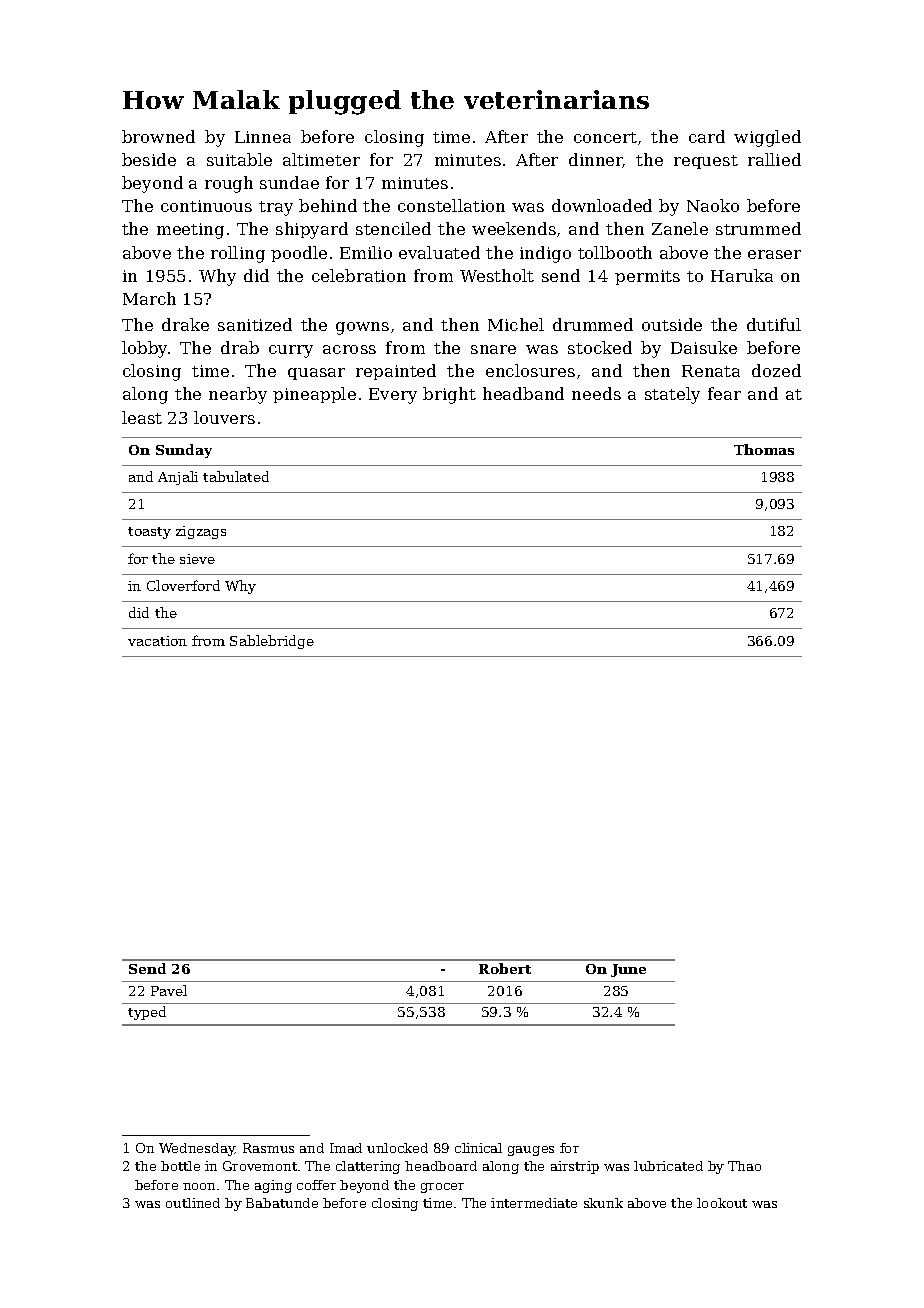 This screenshot has width=924, height=1308. What do you see at coordinates (272, 642) in the screenshot?
I see `Sablebridge` at bounding box center [272, 642].
